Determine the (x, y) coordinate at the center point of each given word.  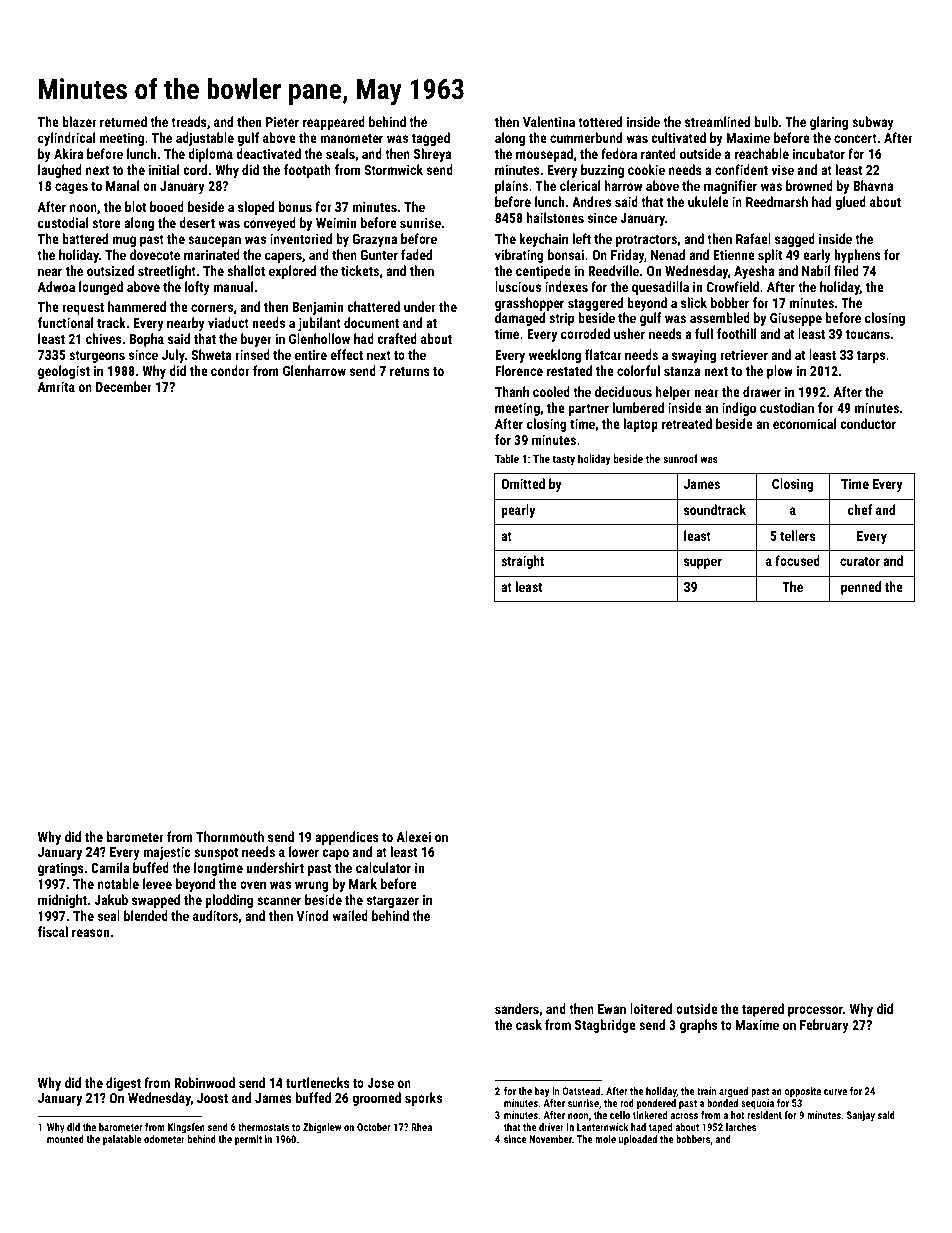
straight (522, 562)
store (106, 223)
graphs (698, 1026)
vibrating (519, 256)
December (124, 386)
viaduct (228, 322)
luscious (518, 286)
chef (860, 509)
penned (861, 588)
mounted (65, 1139)
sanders (517, 1008)
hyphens (857, 256)
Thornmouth (230, 836)
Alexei (414, 836)
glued (850, 203)
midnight (62, 901)
